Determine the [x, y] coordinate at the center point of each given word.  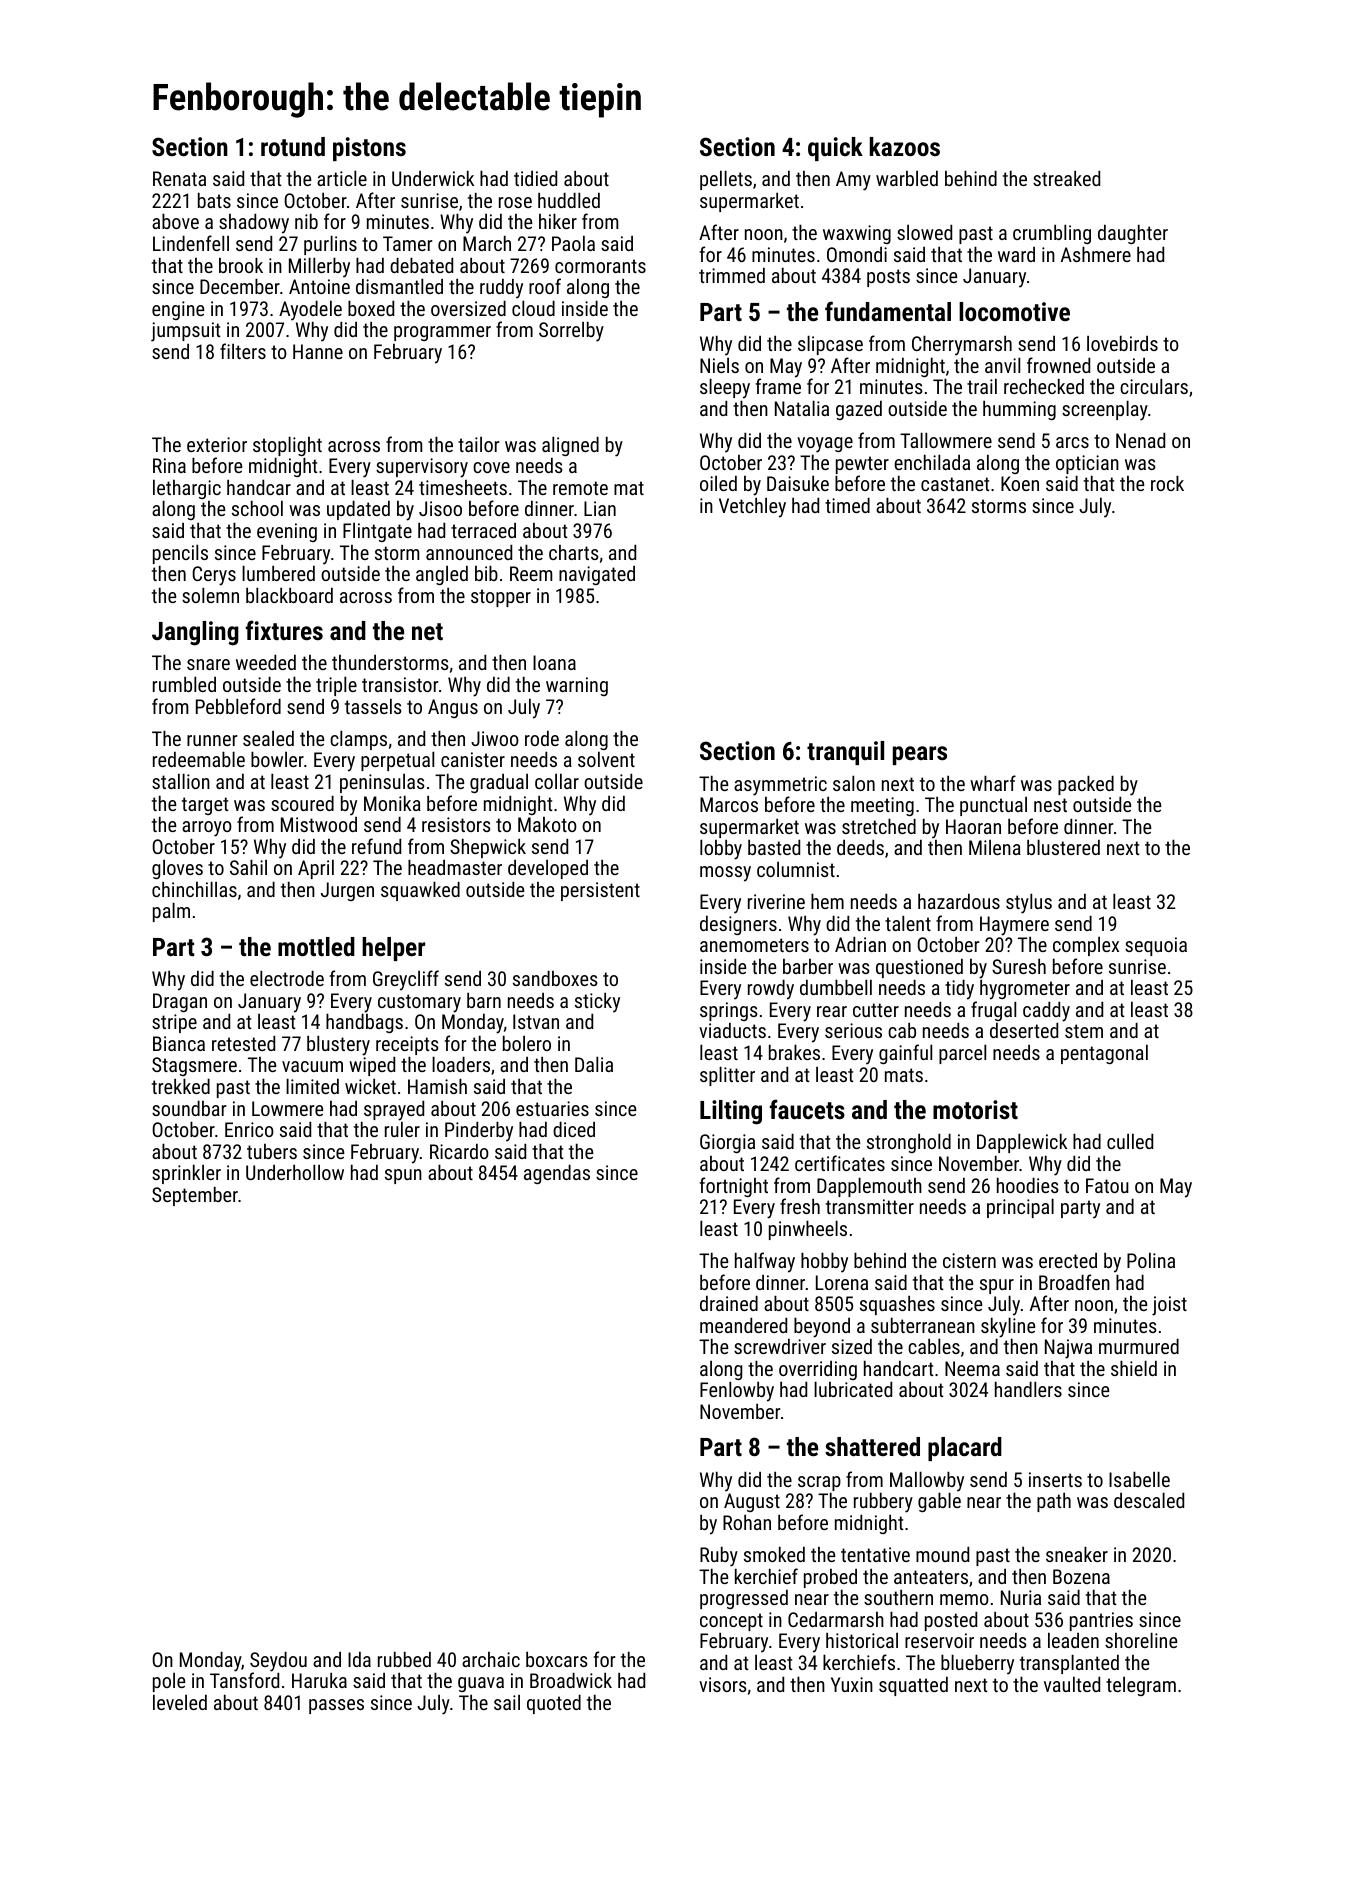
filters [243, 351]
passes [336, 1706]
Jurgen [347, 891]
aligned [570, 446]
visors [723, 1684]
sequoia [1156, 946]
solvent [606, 759]
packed [1086, 785]
